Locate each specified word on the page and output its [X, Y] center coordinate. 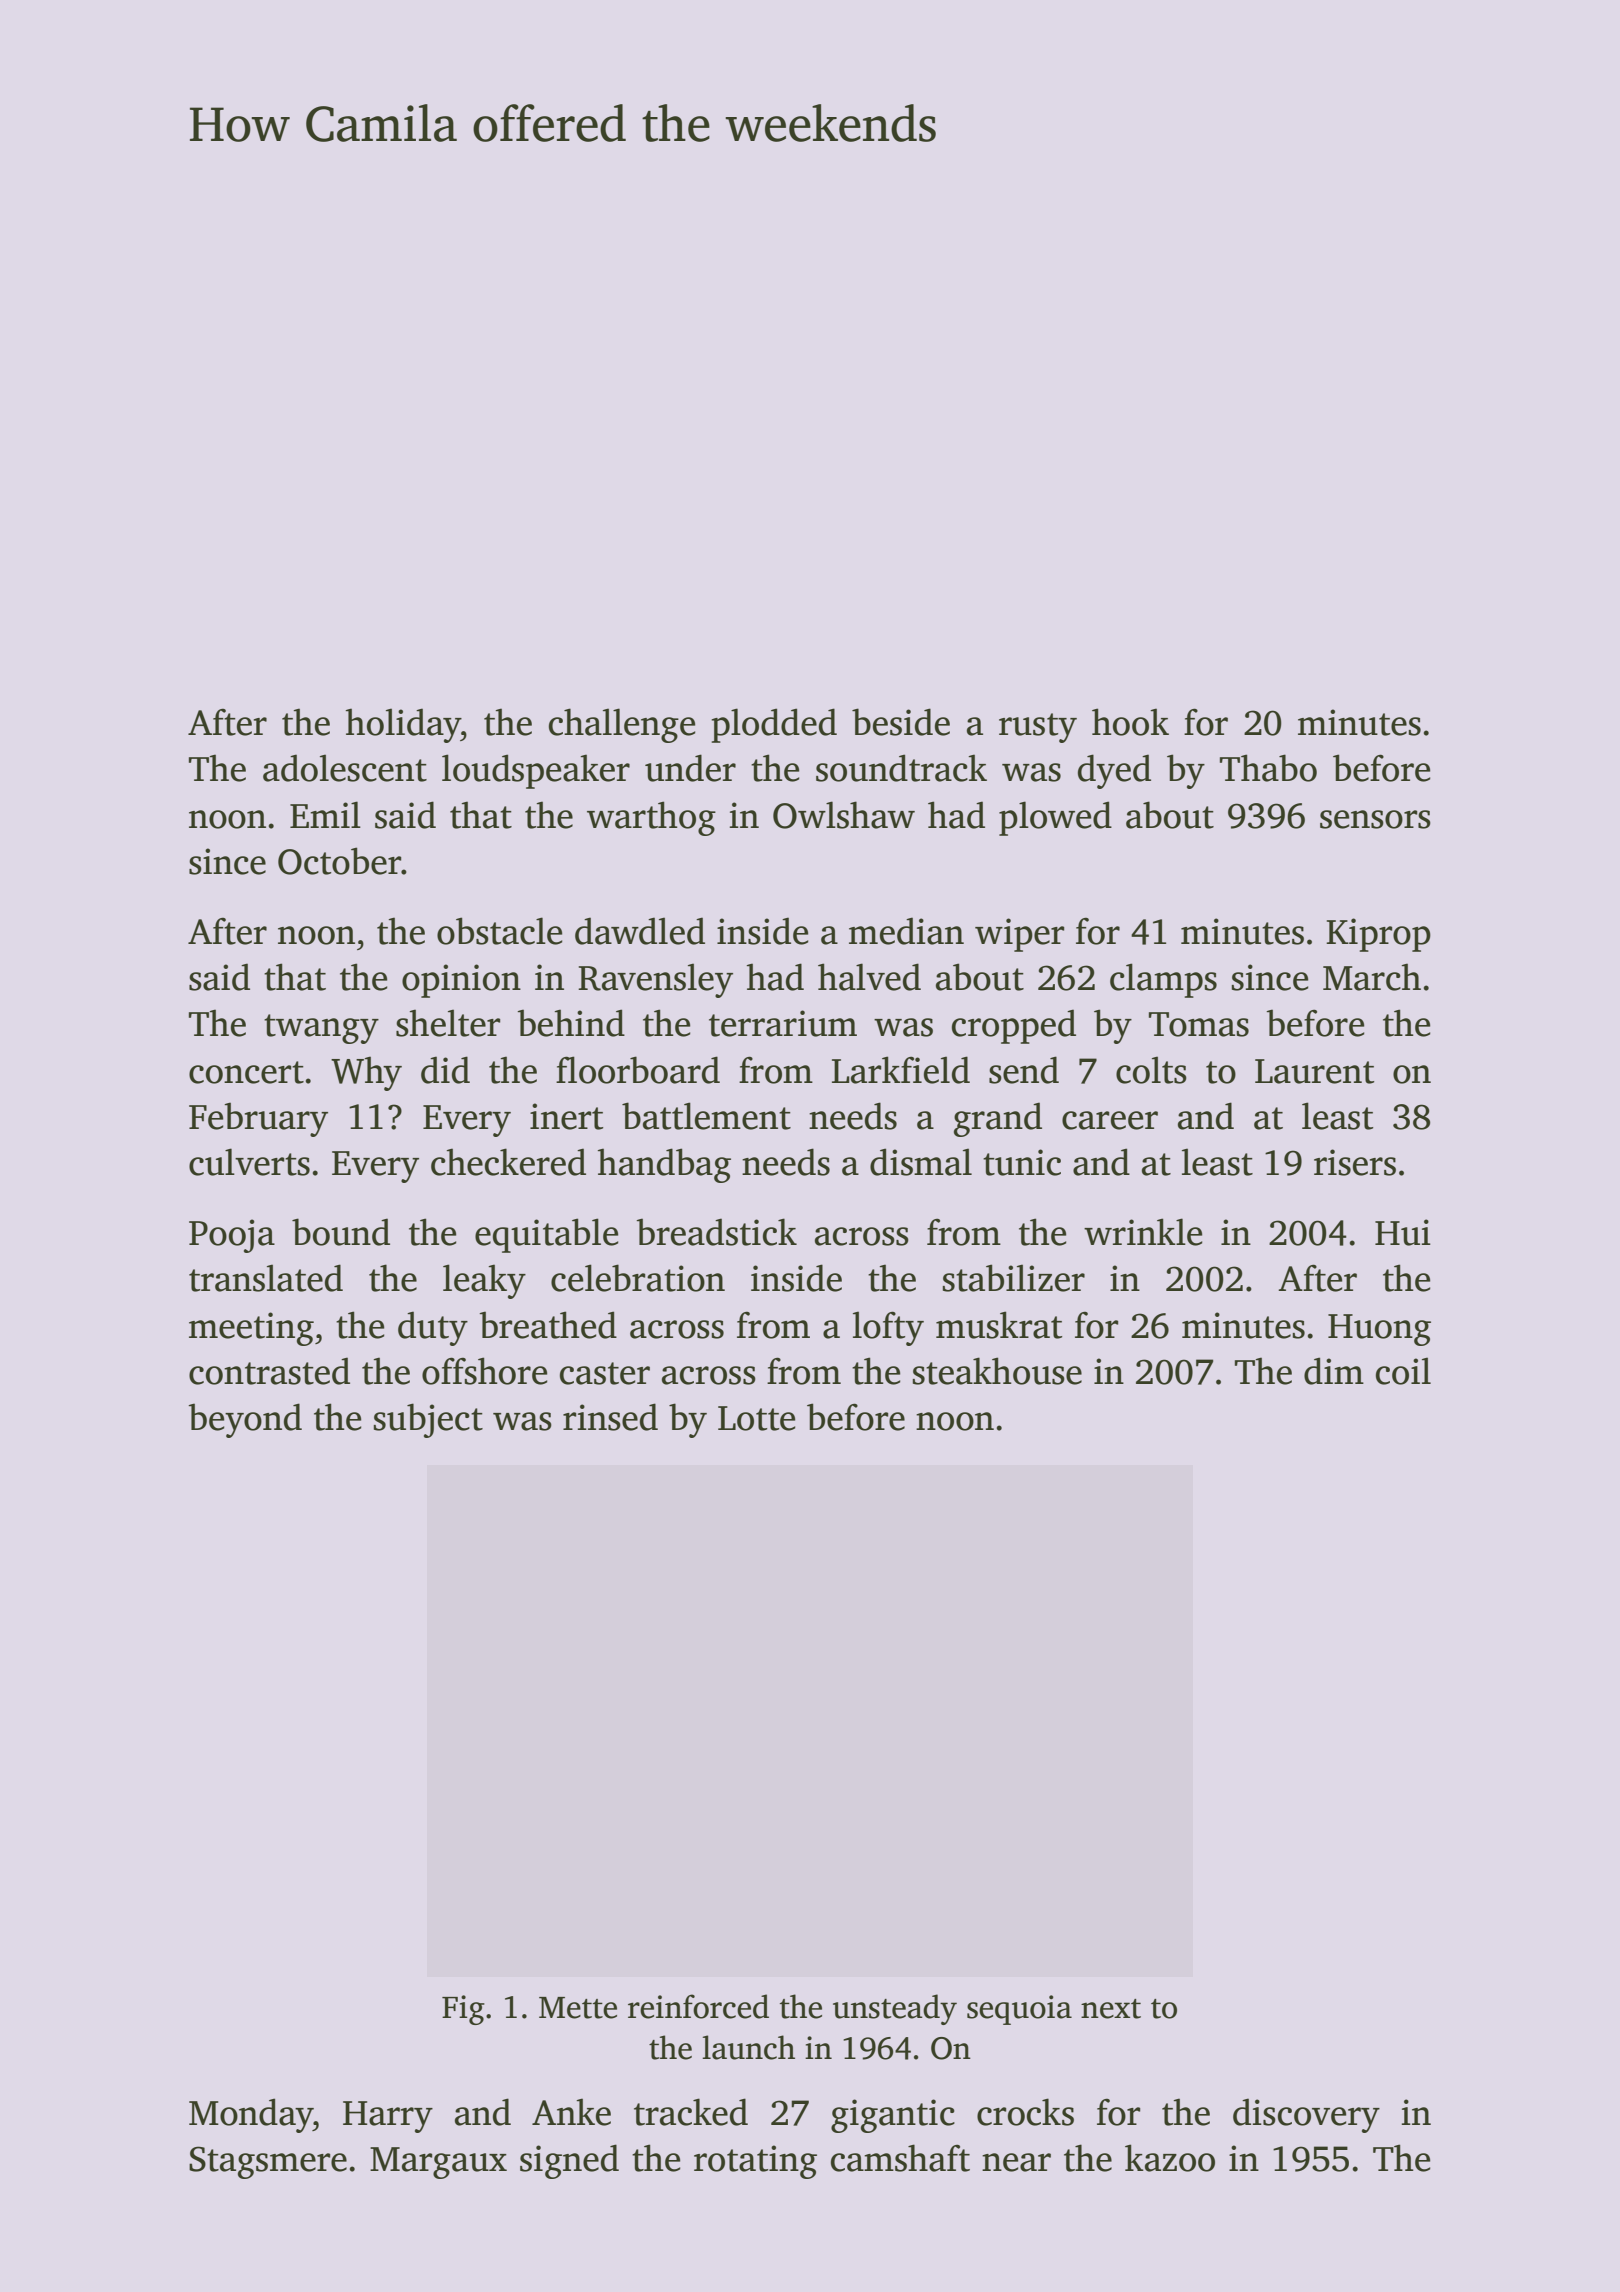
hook [1130, 722]
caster [605, 1373]
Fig [463, 2010]
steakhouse [997, 1371]
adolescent [345, 768]
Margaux [438, 2163]
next [1111, 2009]
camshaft [900, 2158]
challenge [622, 725]
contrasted [269, 1371]
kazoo [1170, 2158]
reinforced [698, 2006]
